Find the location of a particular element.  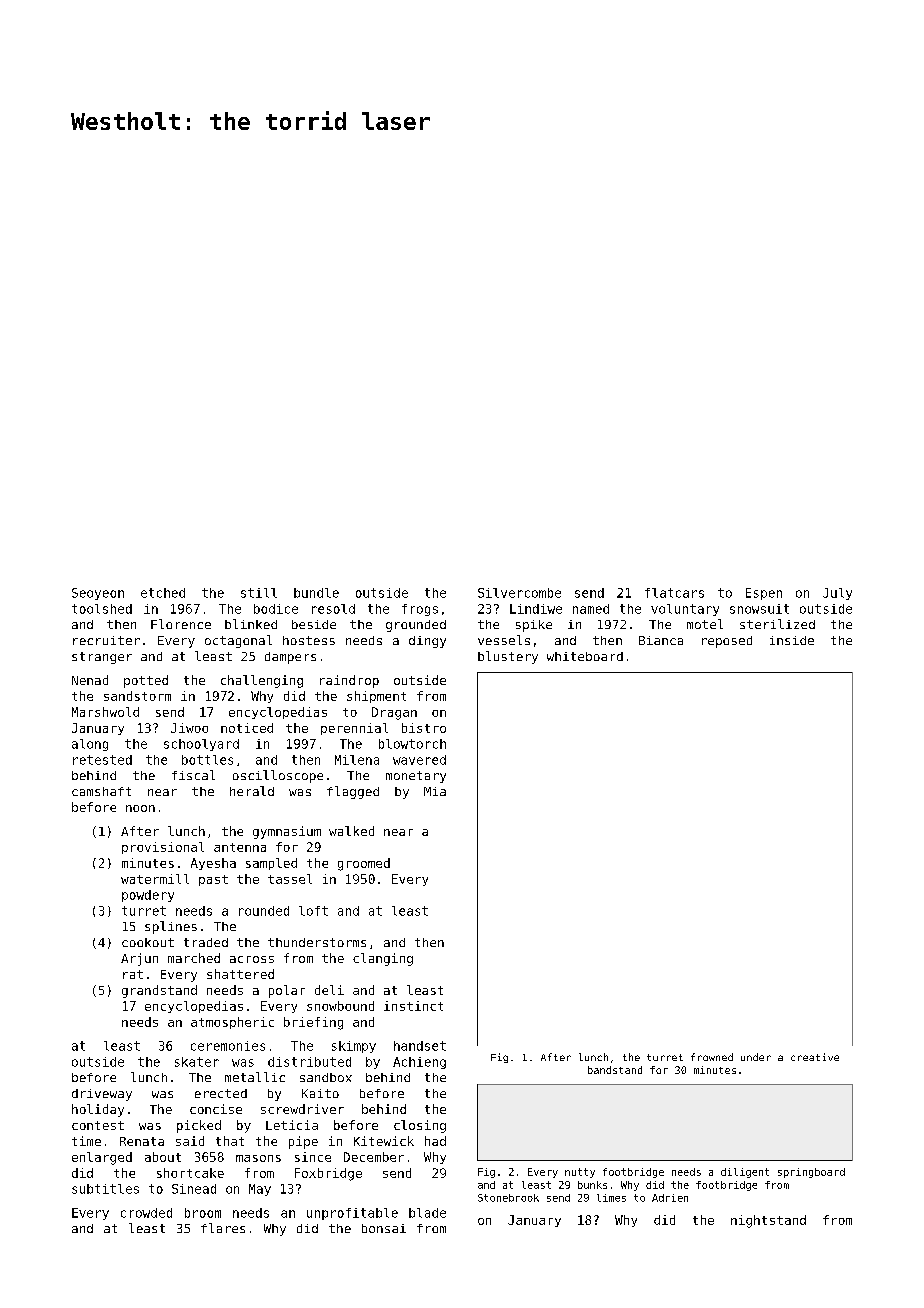

clanging is located at coordinates (383, 959).
